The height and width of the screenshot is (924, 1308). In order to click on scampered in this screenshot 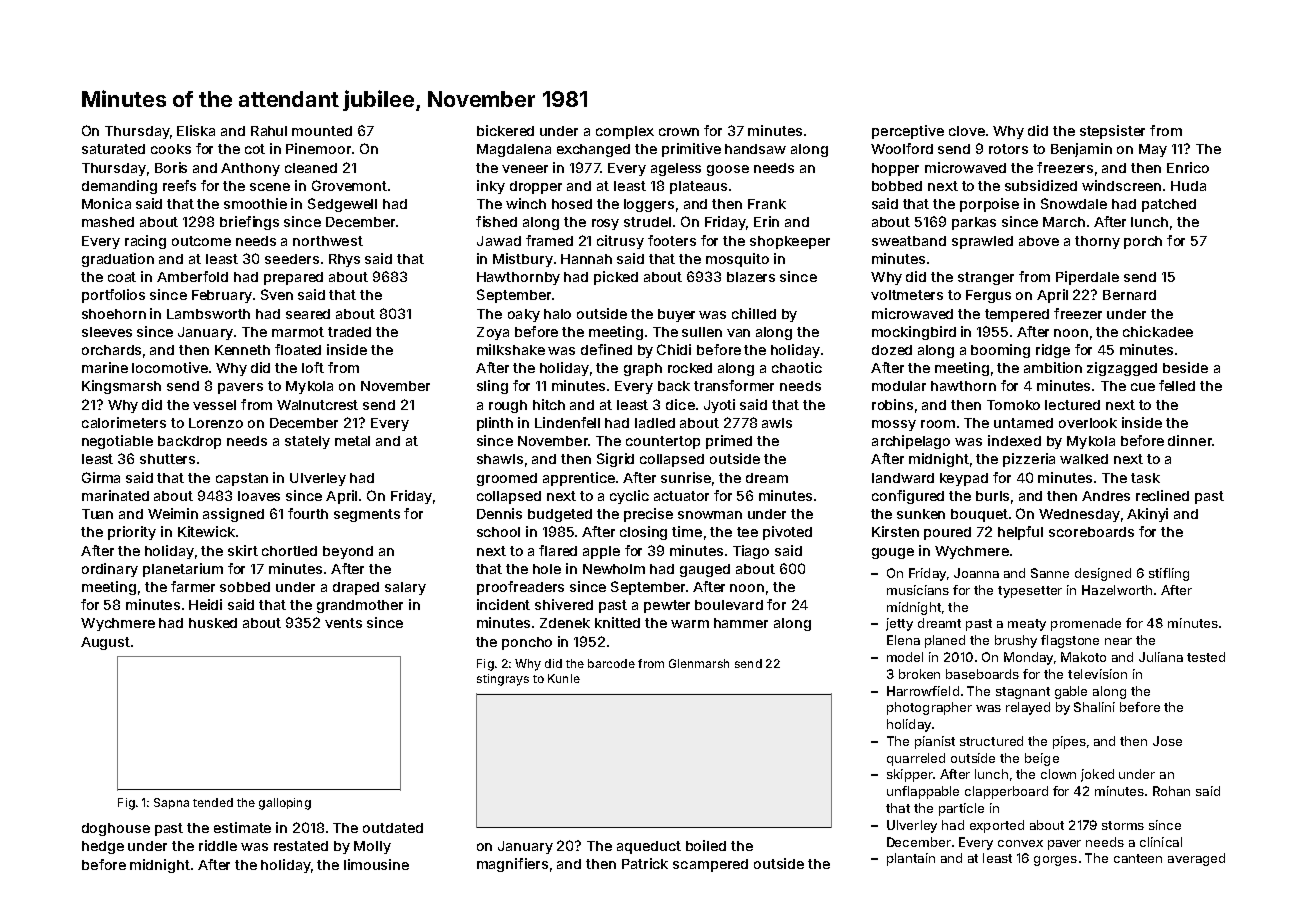, I will do `click(710, 865)`.
